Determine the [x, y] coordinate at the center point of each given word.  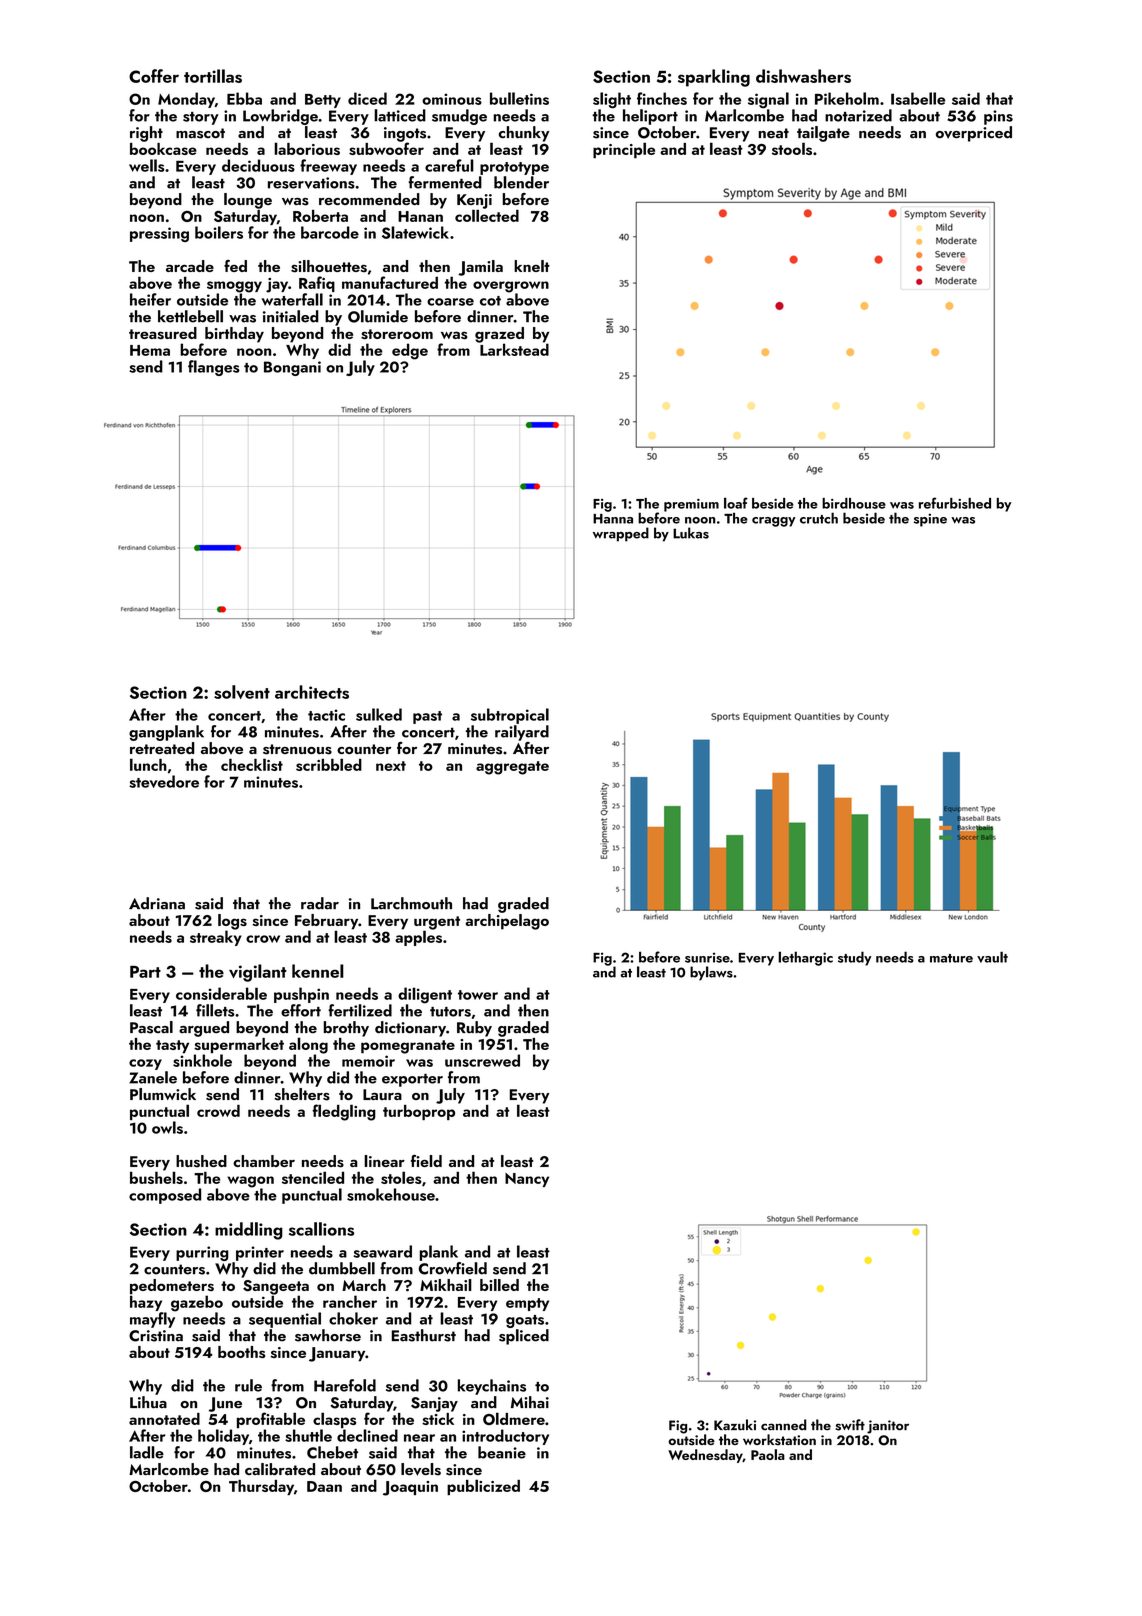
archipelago [507, 922]
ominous [452, 99]
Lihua [148, 1402]
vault [992, 957]
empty [527, 1304]
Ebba [244, 98]
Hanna [613, 519]
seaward [382, 1251]
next [391, 766]
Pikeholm [847, 98]
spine [930, 520]
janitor [888, 1427]
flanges [214, 368]
